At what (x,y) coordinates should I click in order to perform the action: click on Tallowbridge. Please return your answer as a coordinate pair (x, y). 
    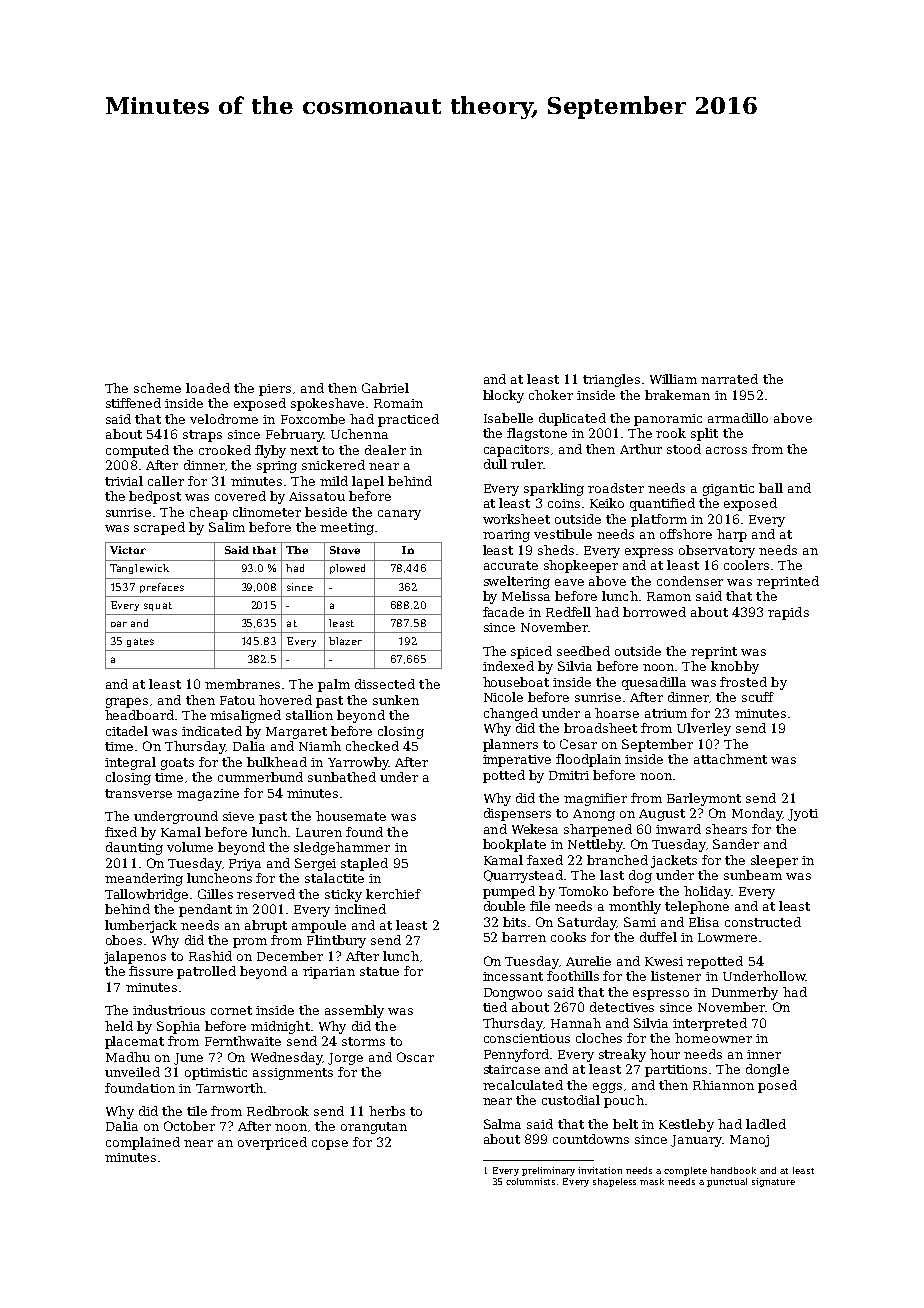
    Looking at the image, I should click on (146, 895).
